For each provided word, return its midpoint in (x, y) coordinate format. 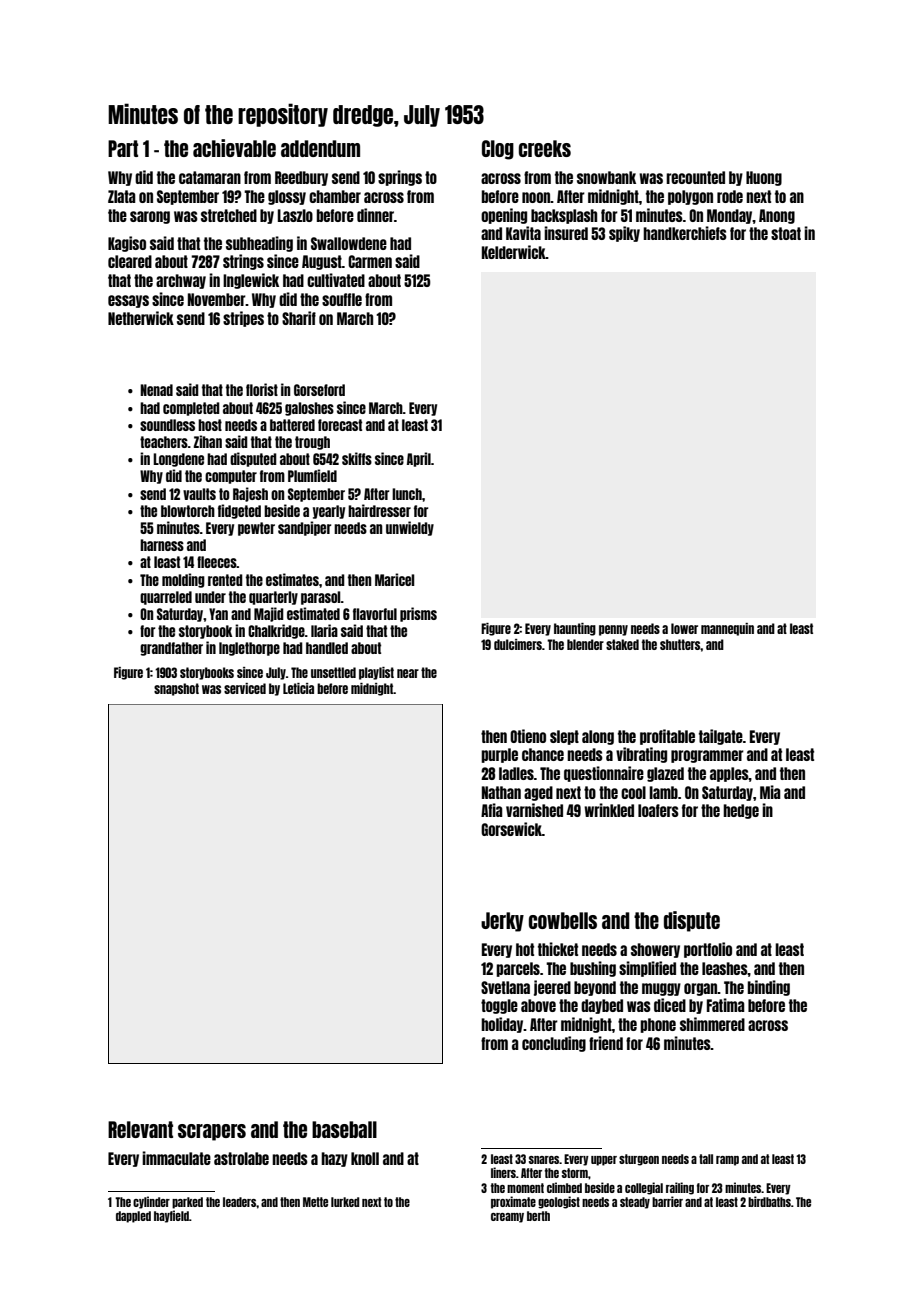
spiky (624, 234)
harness (162, 545)
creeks (545, 148)
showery (655, 950)
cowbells (563, 920)
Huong (764, 178)
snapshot (176, 689)
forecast (340, 425)
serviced (245, 688)
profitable (667, 737)
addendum (320, 148)
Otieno (528, 736)
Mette (315, 1202)
